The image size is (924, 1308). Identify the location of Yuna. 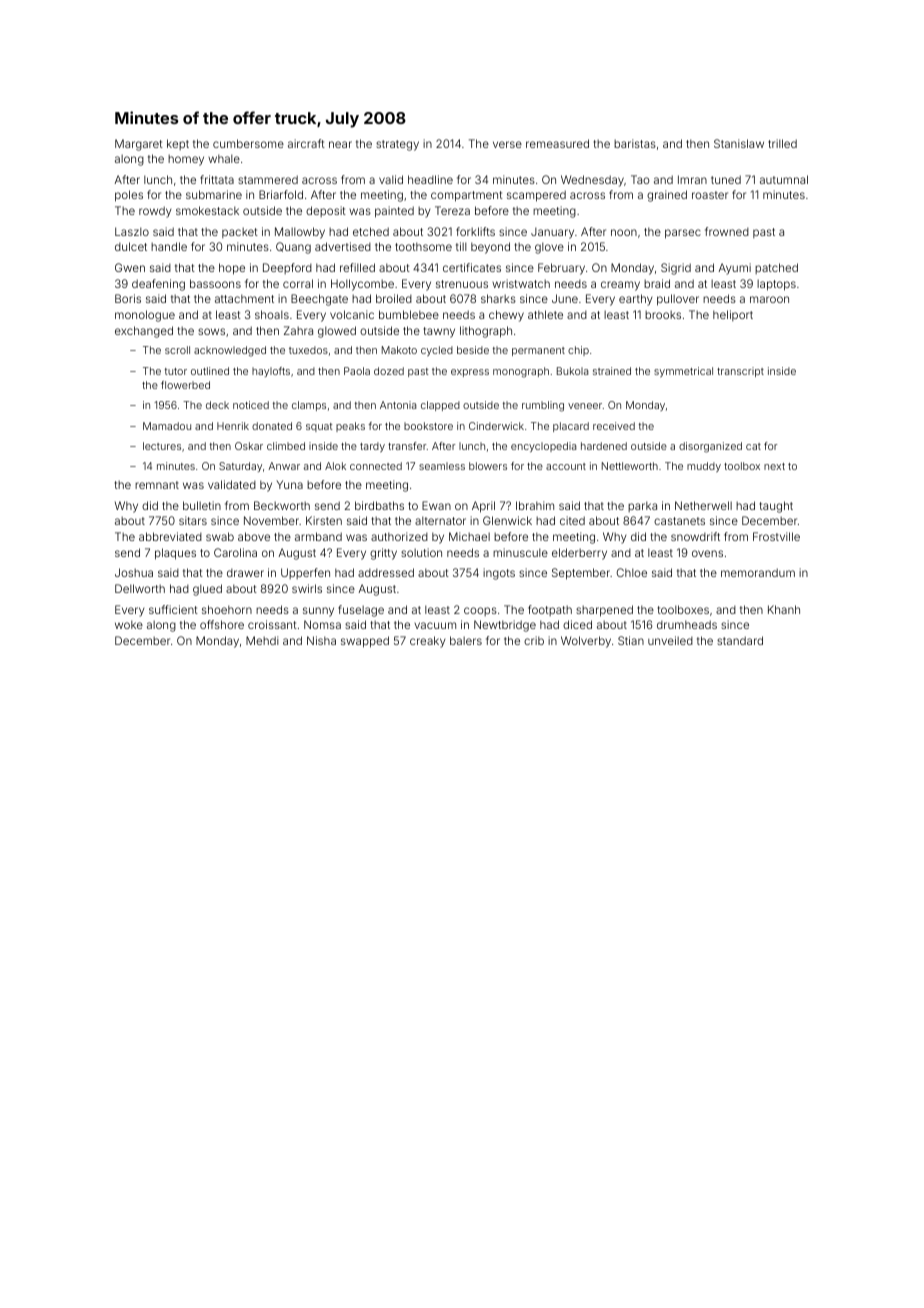
(289, 484).
